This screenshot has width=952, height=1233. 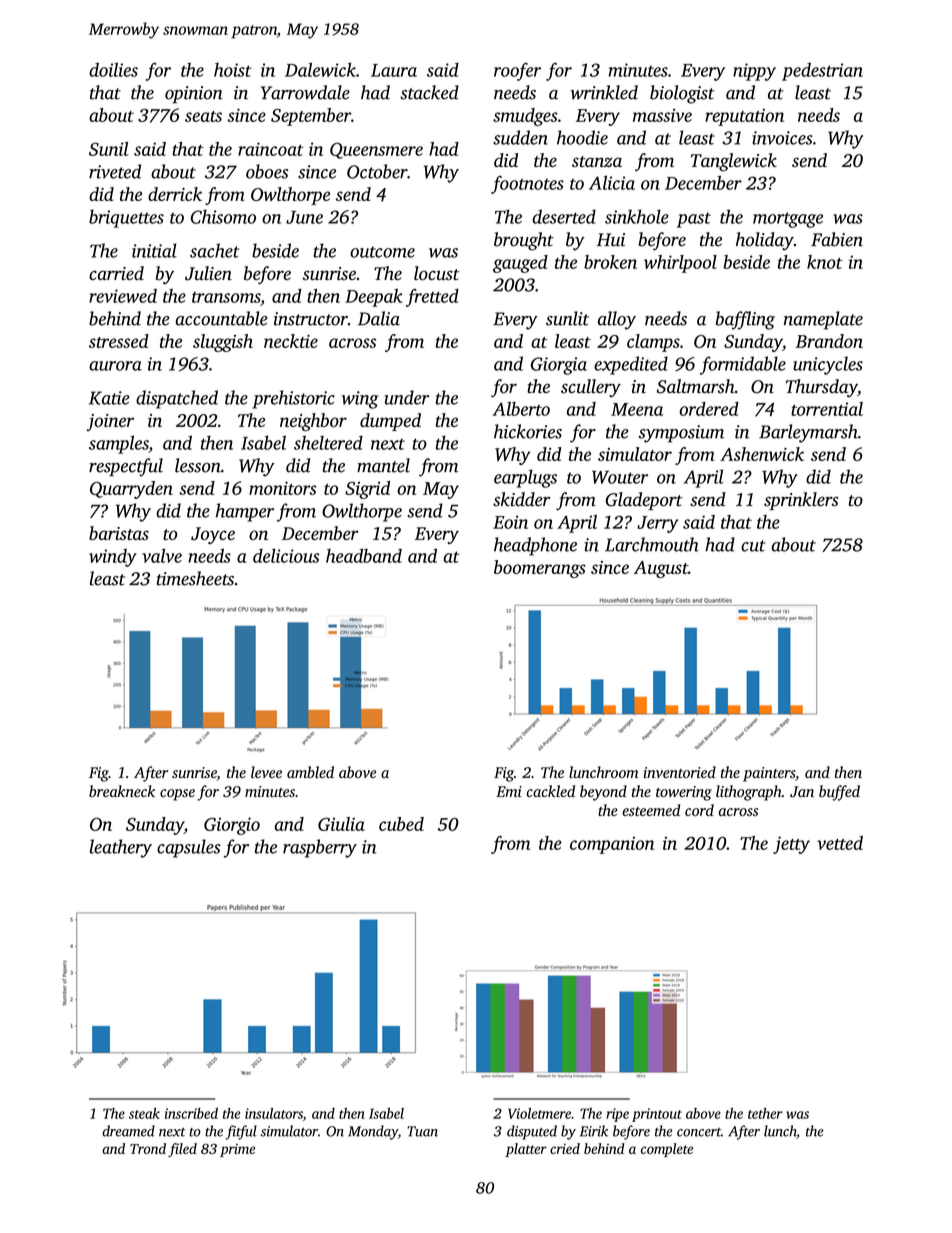 What do you see at coordinates (436, 273) in the screenshot?
I see `locust` at bounding box center [436, 273].
